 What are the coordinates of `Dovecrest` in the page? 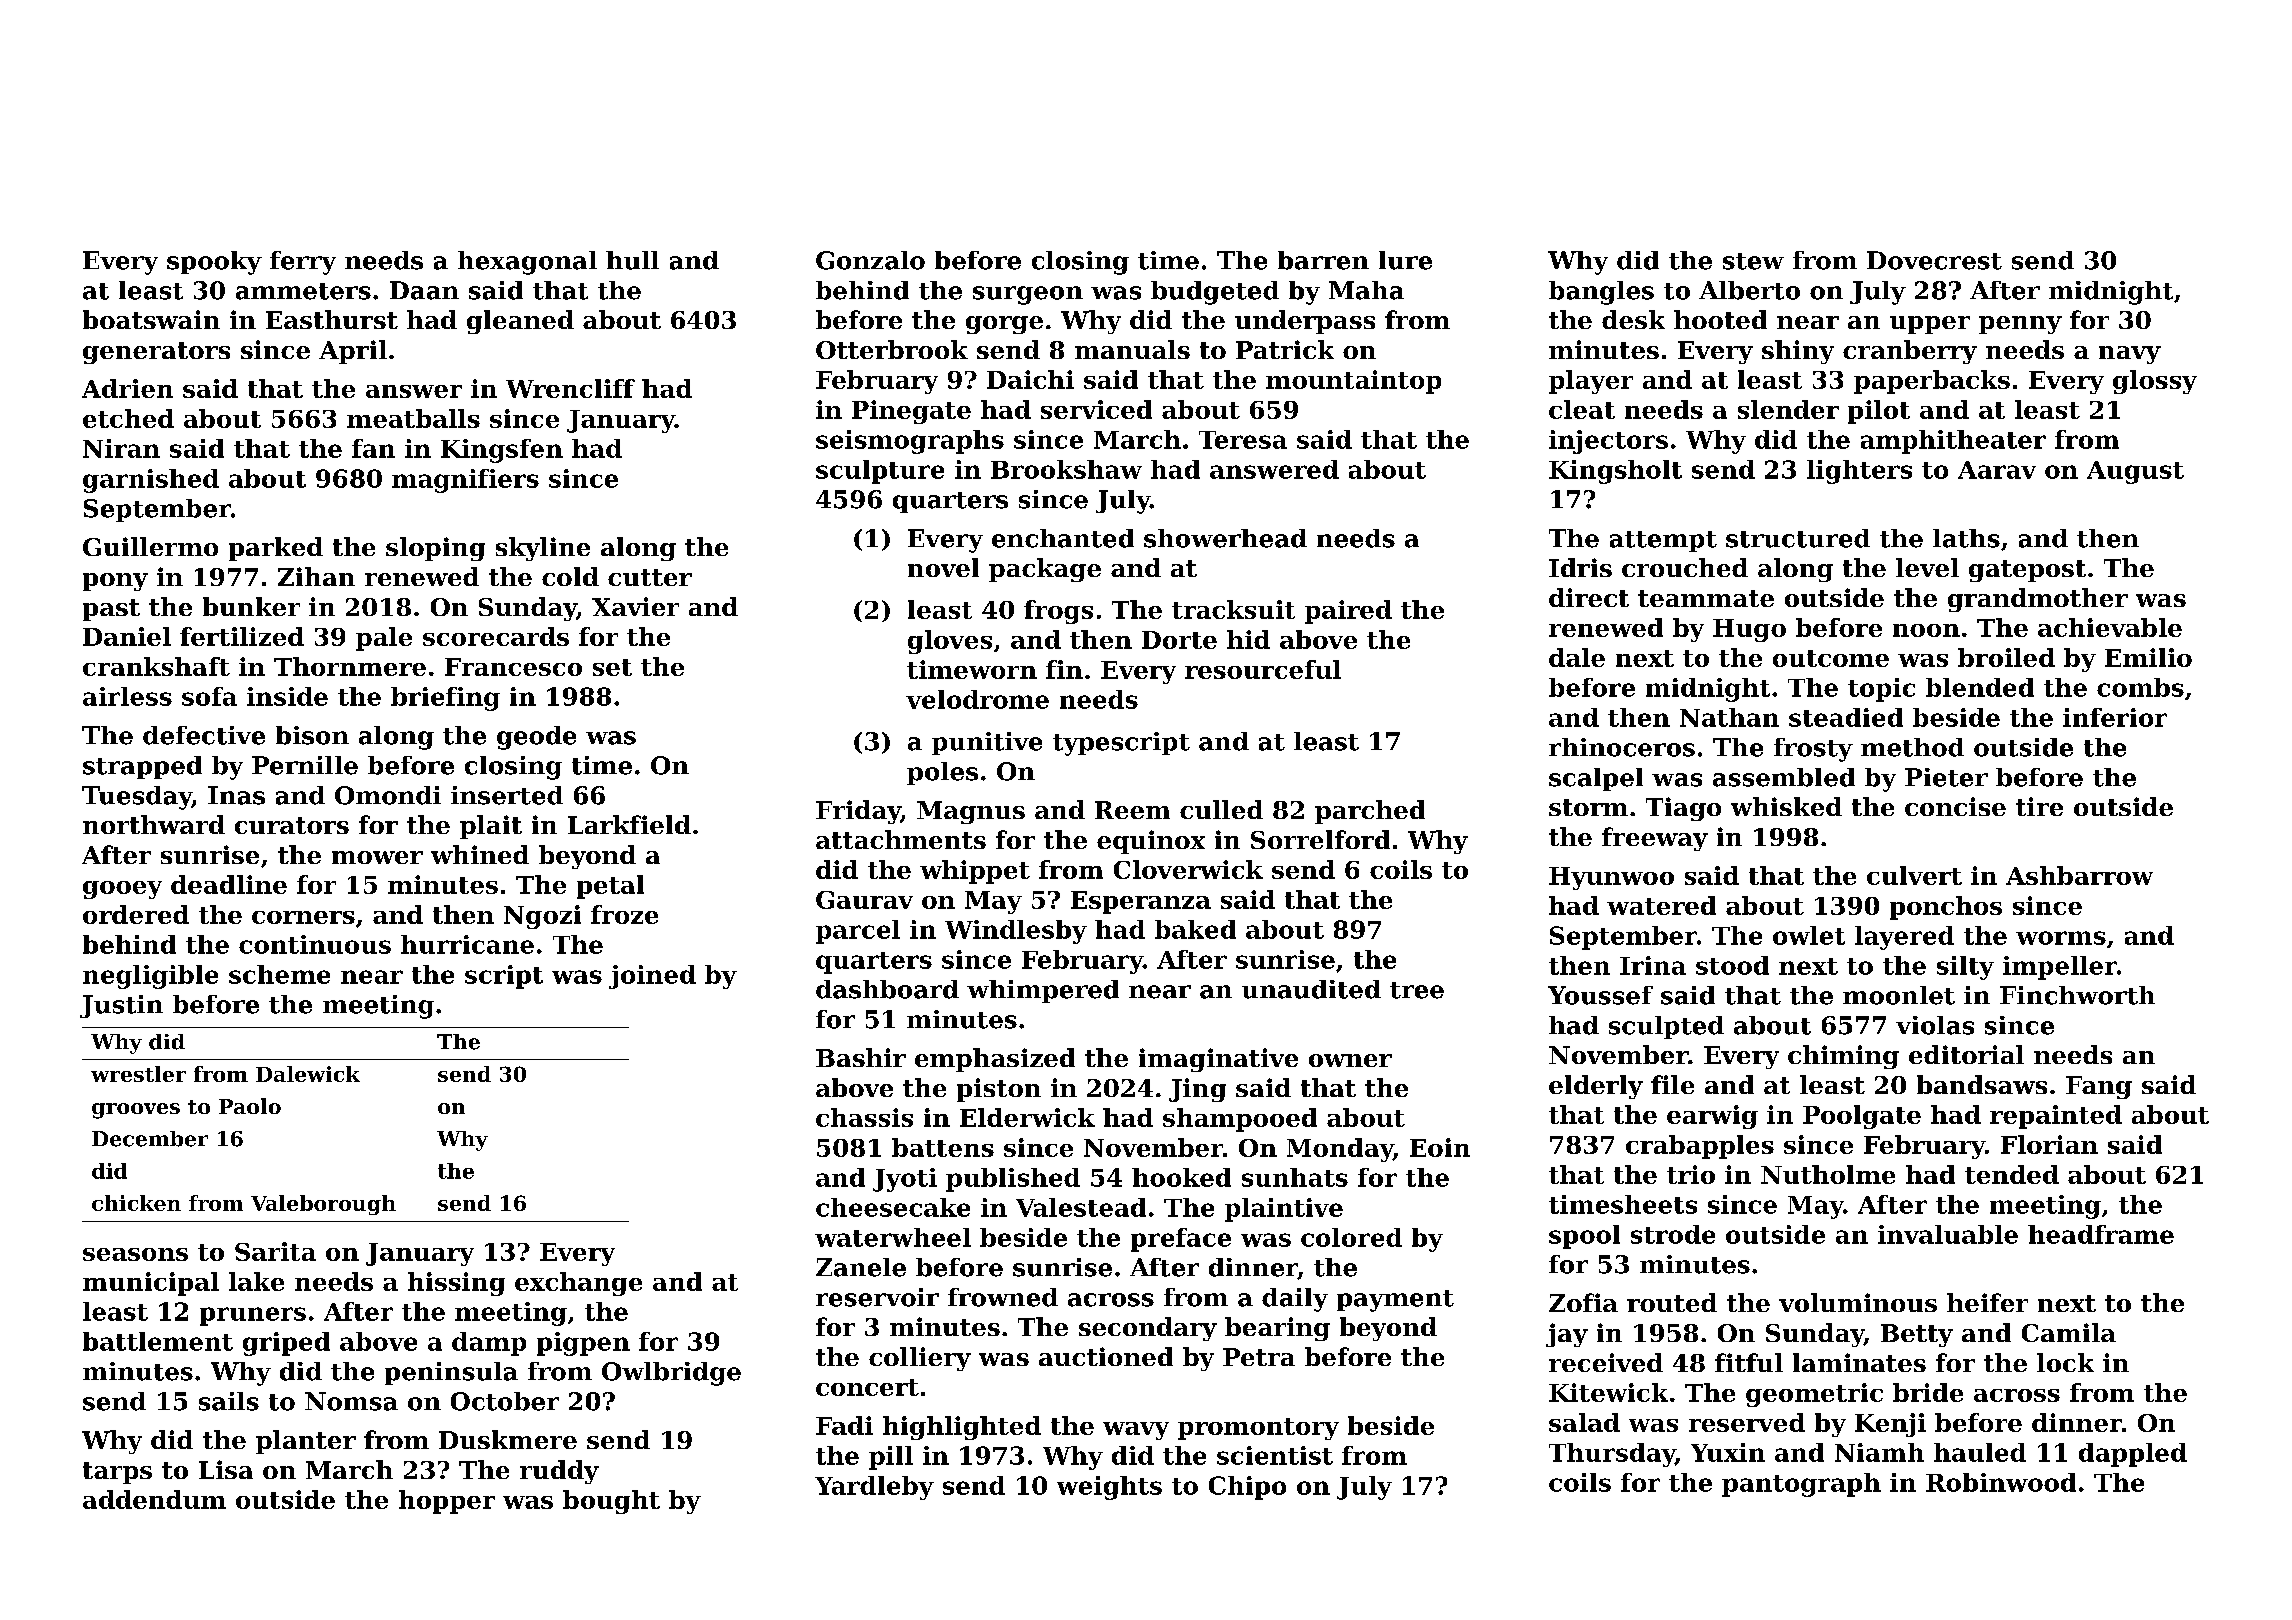 It's located at (1934, 260).
